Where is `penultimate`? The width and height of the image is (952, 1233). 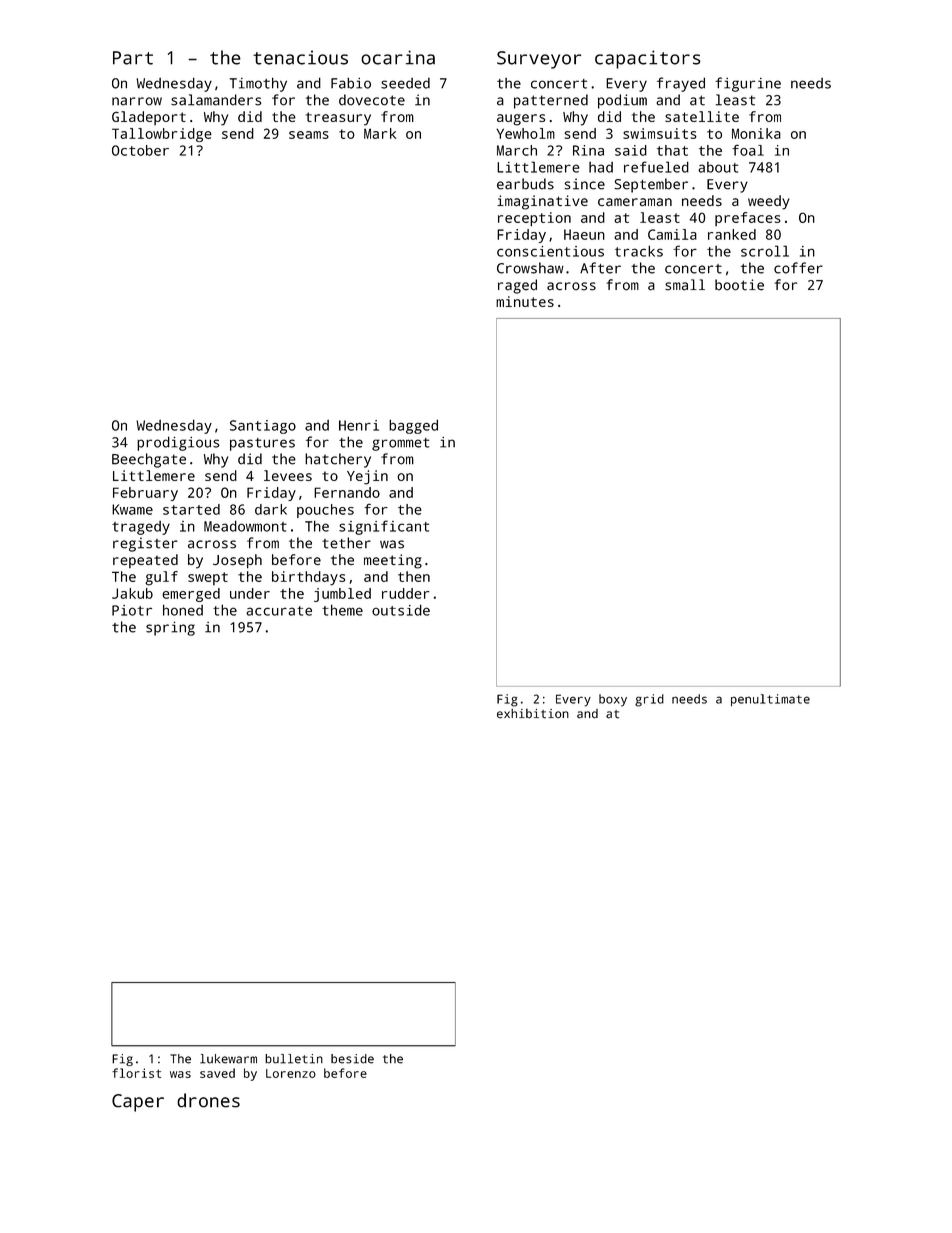
penultimate is located at coordinates (770, 700).
